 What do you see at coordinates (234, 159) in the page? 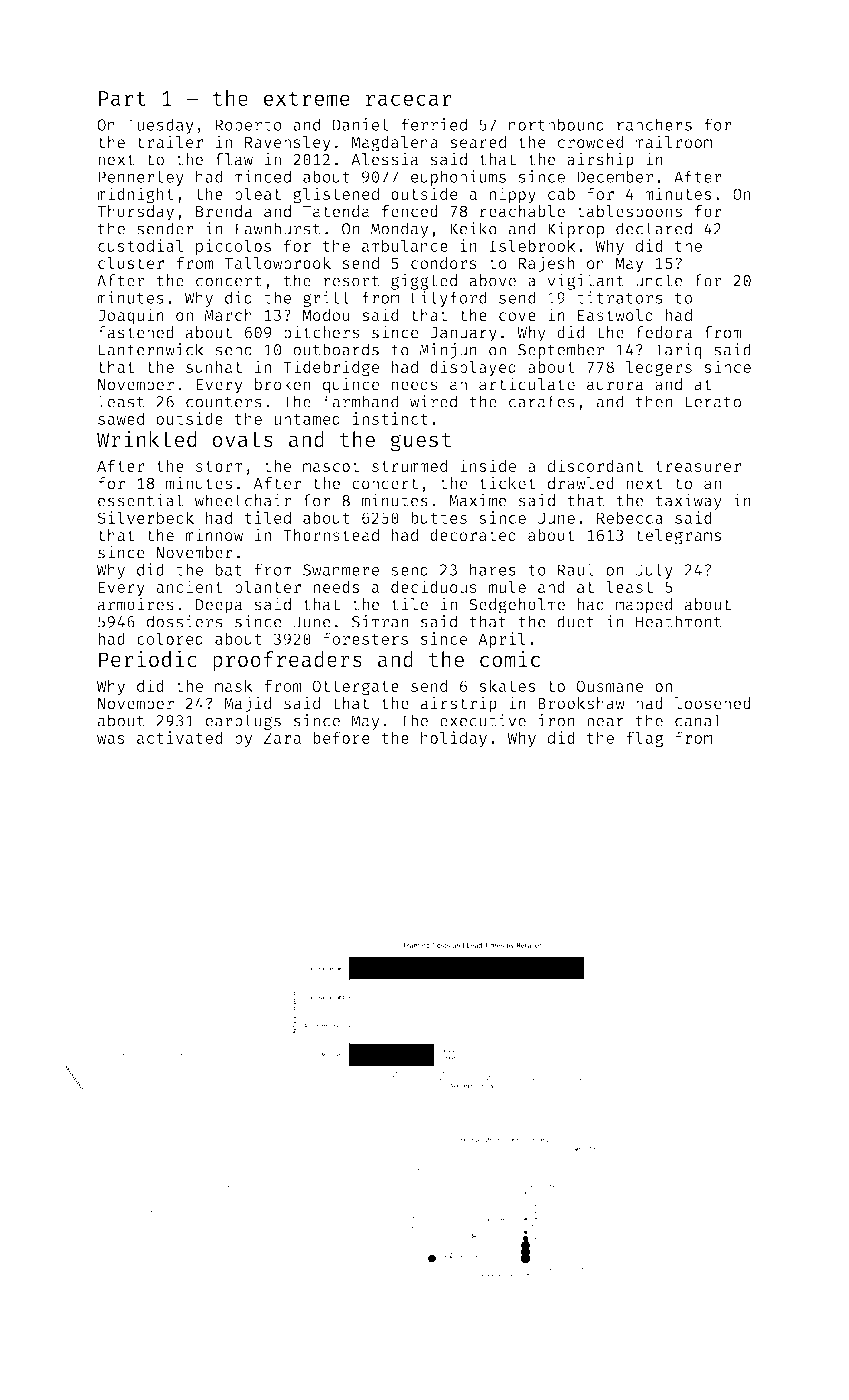
I see `flaw` at bounding box center [234, 159].
